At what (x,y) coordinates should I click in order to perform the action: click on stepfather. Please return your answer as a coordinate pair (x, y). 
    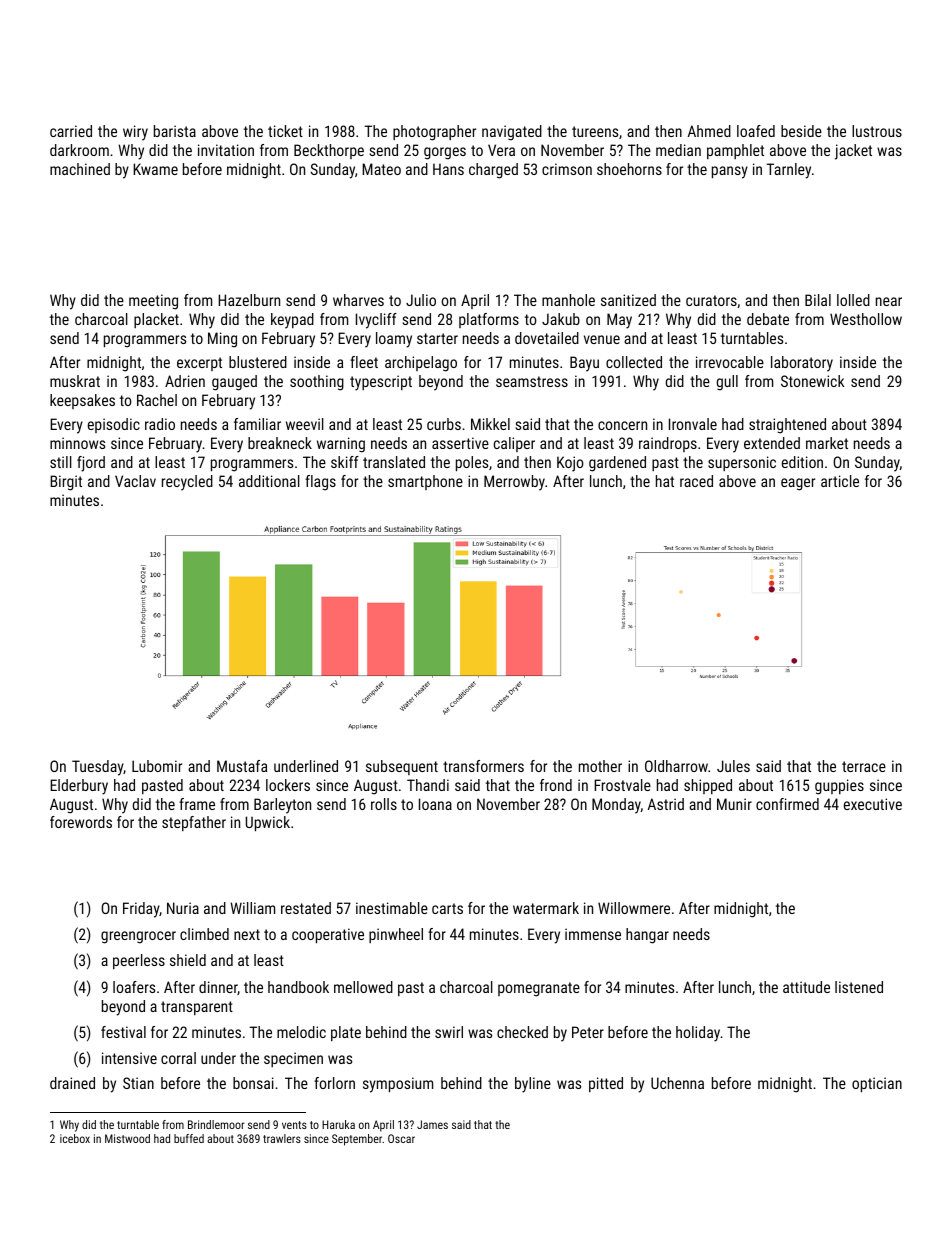
    Looking at the image, I should click on (194, 823).
